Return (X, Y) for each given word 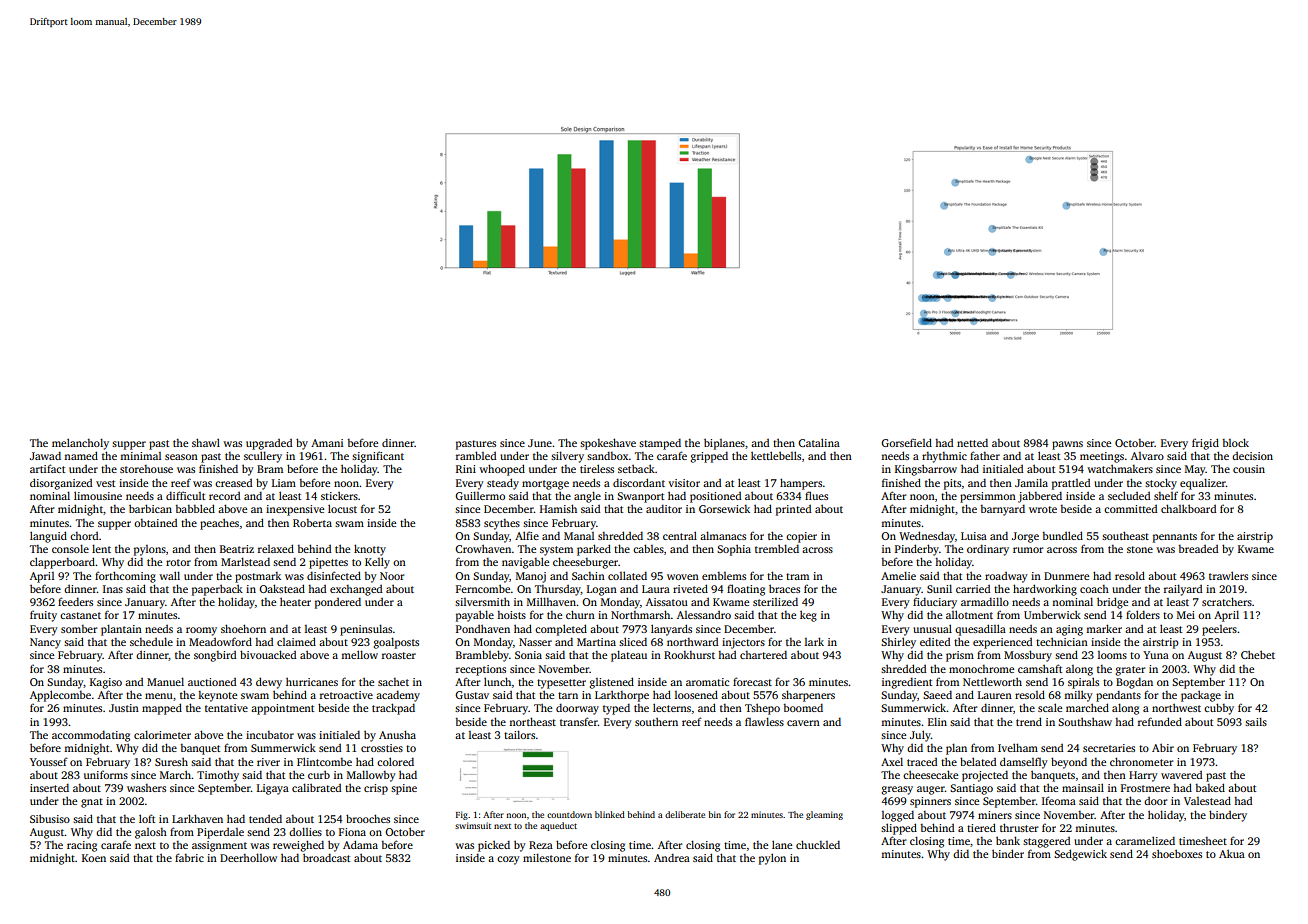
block (1236, 442)
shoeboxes (1177, 854)
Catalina (819, 442)
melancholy (80, 444)
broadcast (326, 858)
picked (494, 846)
